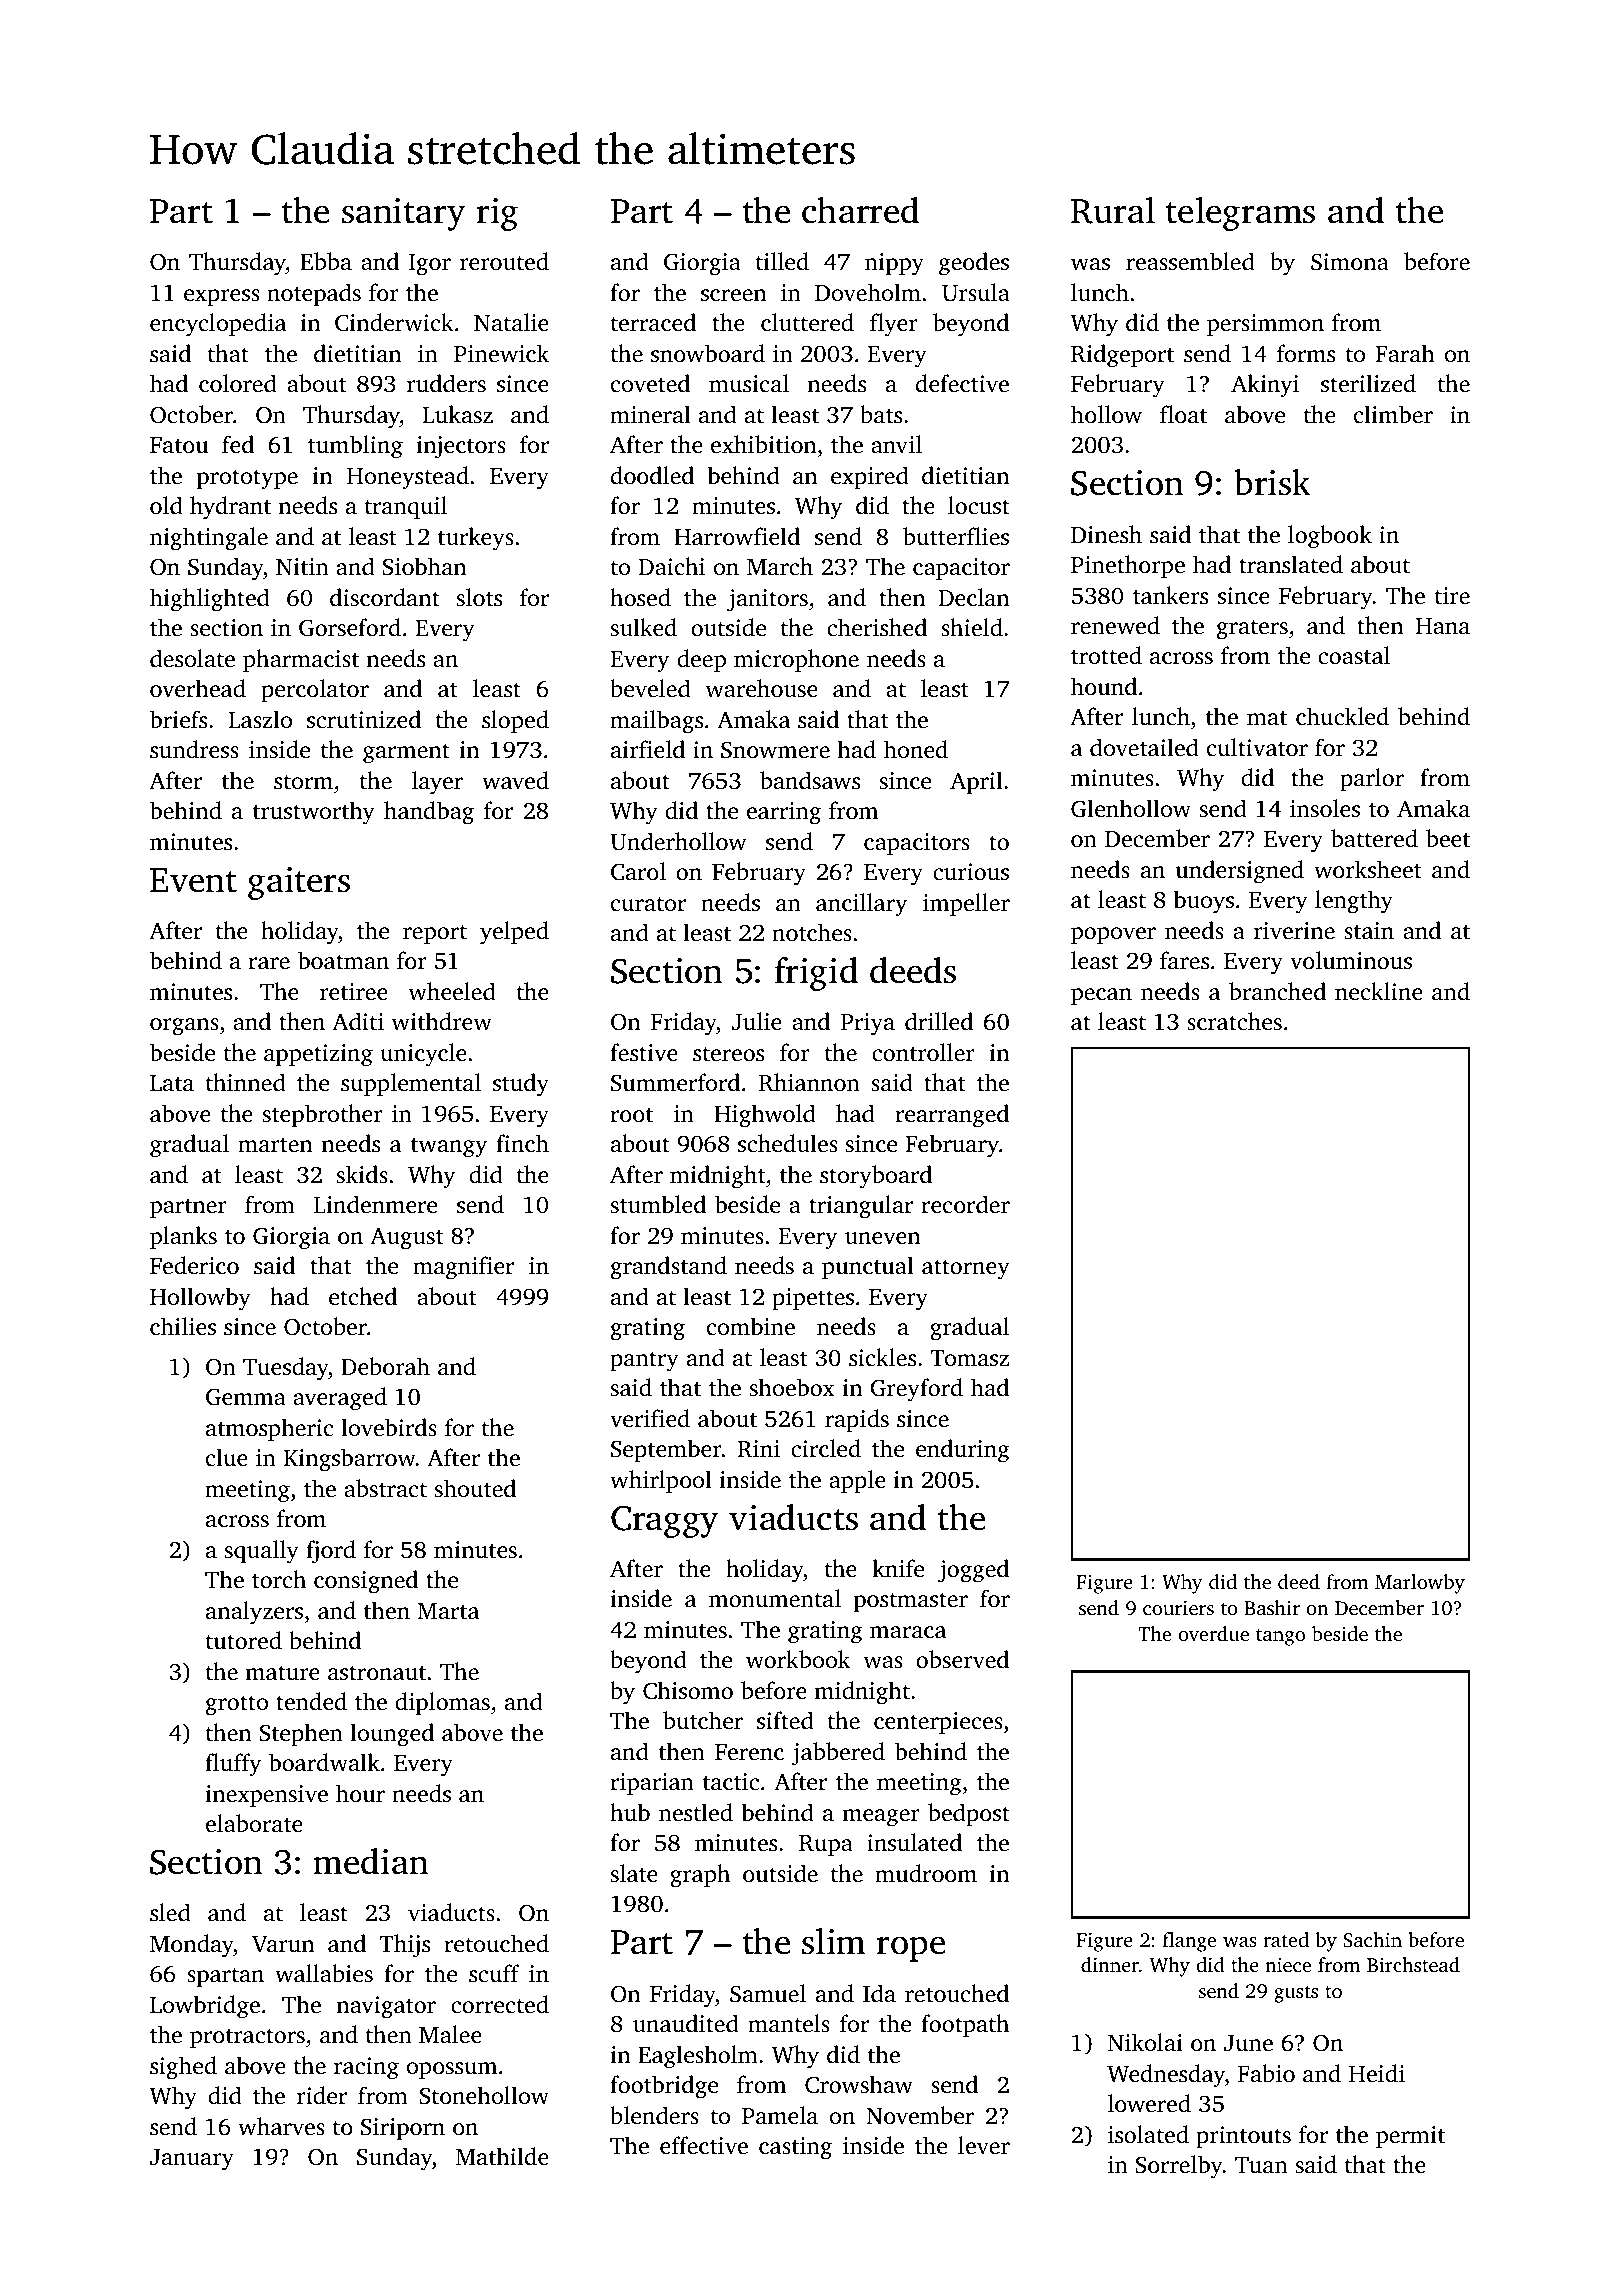  Describe the element at coordinates (1413, 1964) in the page. I see `Birchstead` at that location.
